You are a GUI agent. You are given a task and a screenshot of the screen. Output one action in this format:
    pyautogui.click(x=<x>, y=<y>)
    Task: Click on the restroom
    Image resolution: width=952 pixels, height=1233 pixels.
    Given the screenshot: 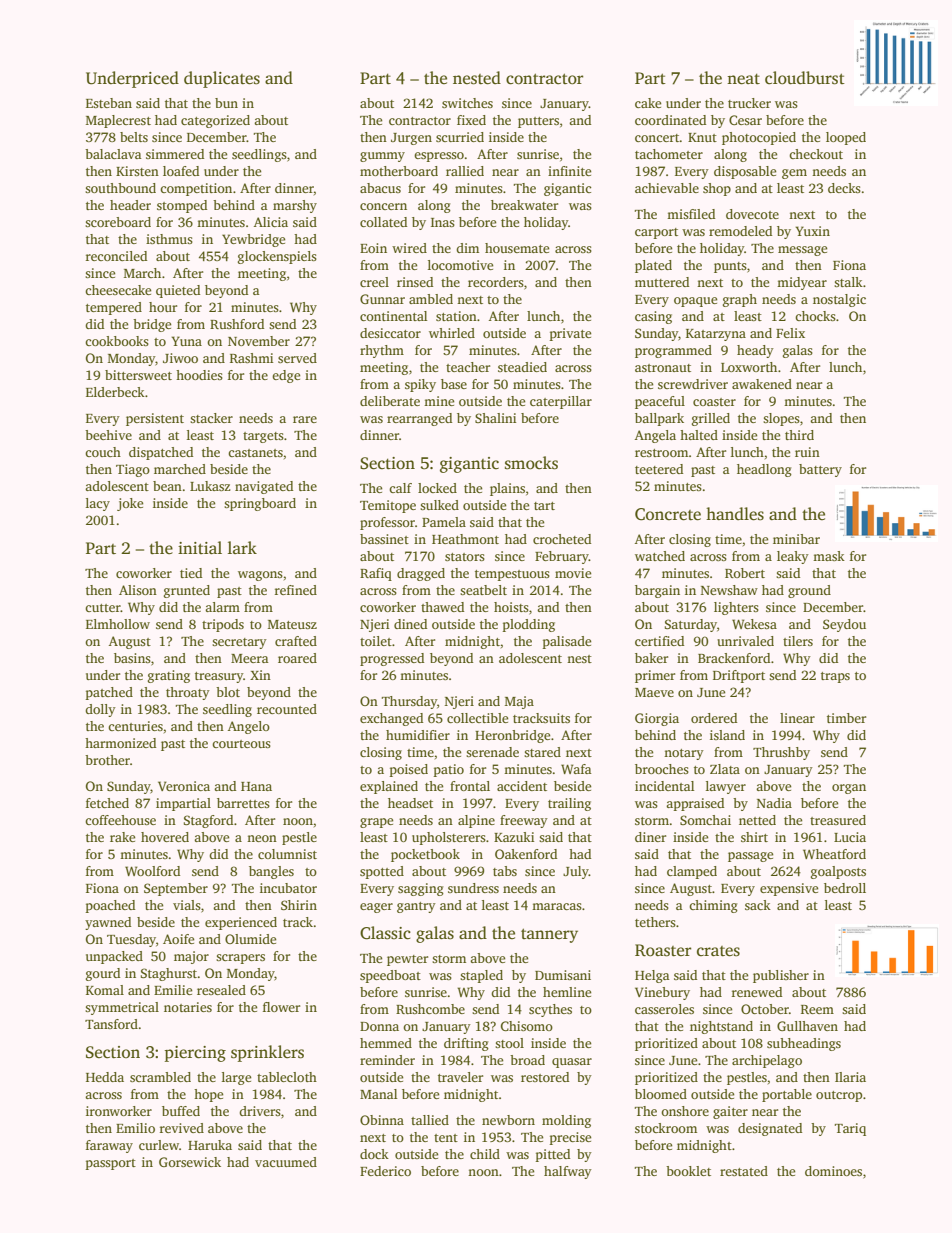 What is the action you would take?
    pyautogui.click(x=662, y=453)
